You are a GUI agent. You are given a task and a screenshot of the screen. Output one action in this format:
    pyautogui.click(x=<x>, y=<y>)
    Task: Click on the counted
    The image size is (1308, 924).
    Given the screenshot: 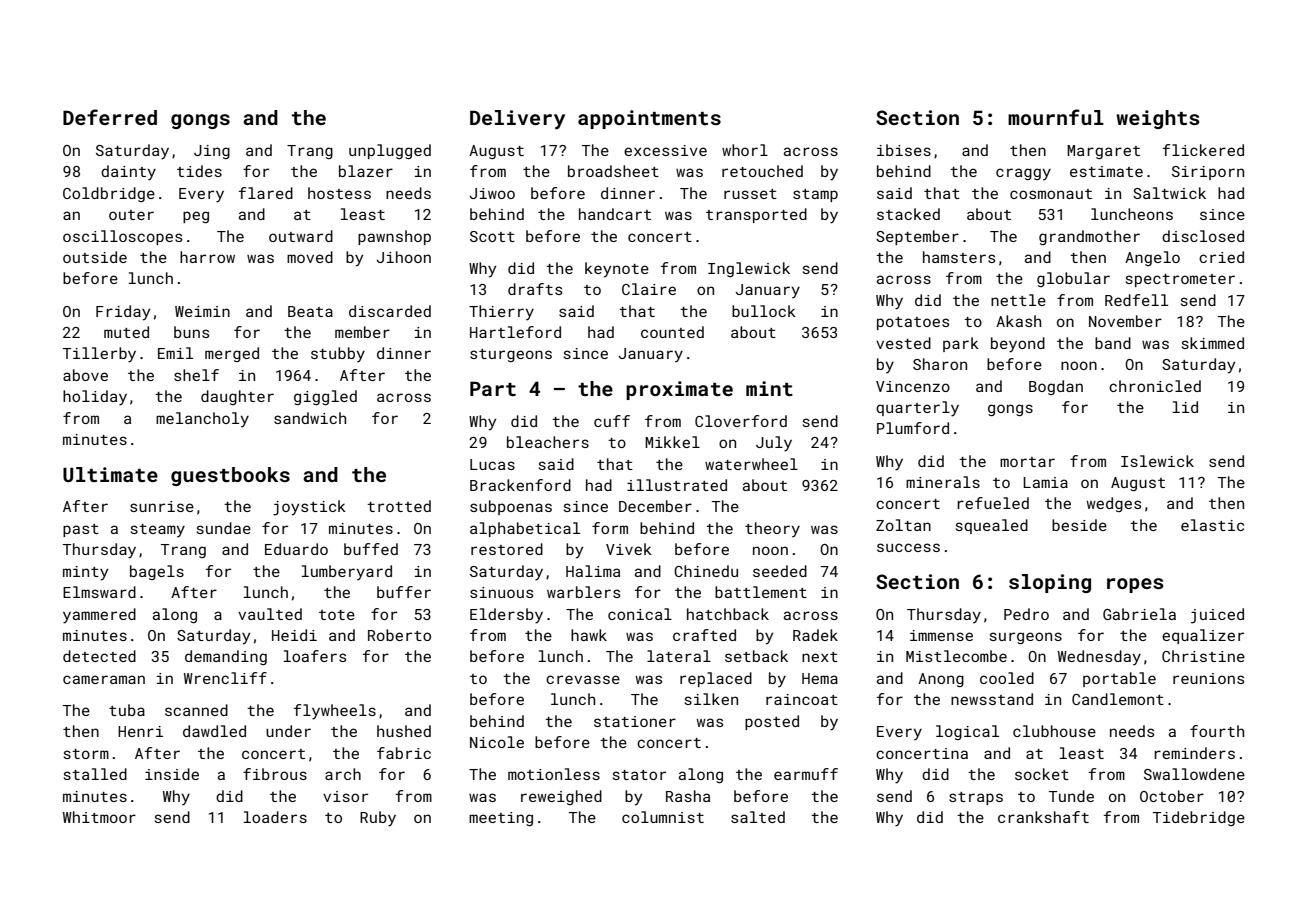 What is the action you would take?
    pyautogui.click(x=672, y=332)
